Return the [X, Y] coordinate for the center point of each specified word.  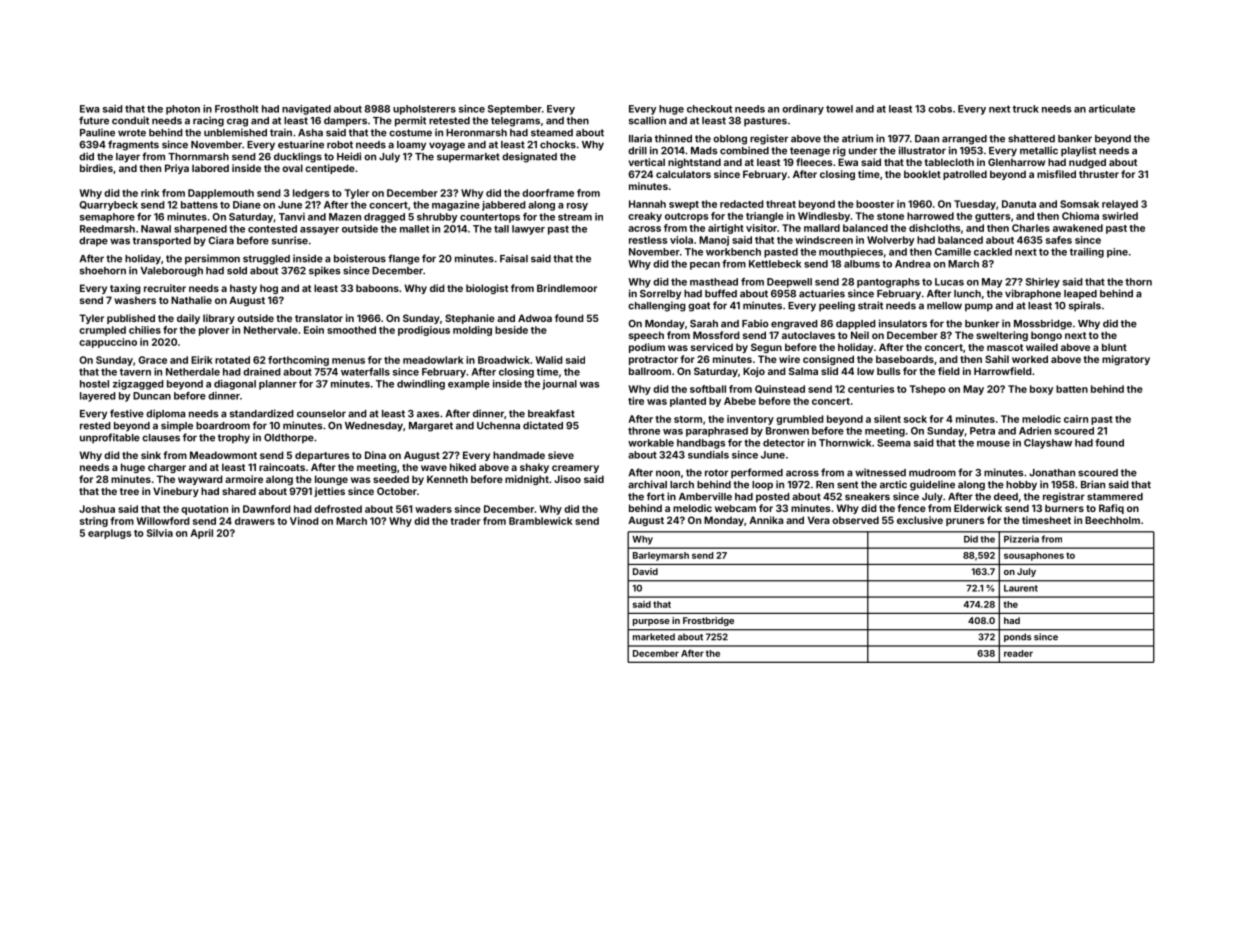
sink [151, 455]
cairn [1076, 419]
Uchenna [498, 426]
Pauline [97, 132]
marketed [654, 637]
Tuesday [975, 205]
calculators [683, 174]
